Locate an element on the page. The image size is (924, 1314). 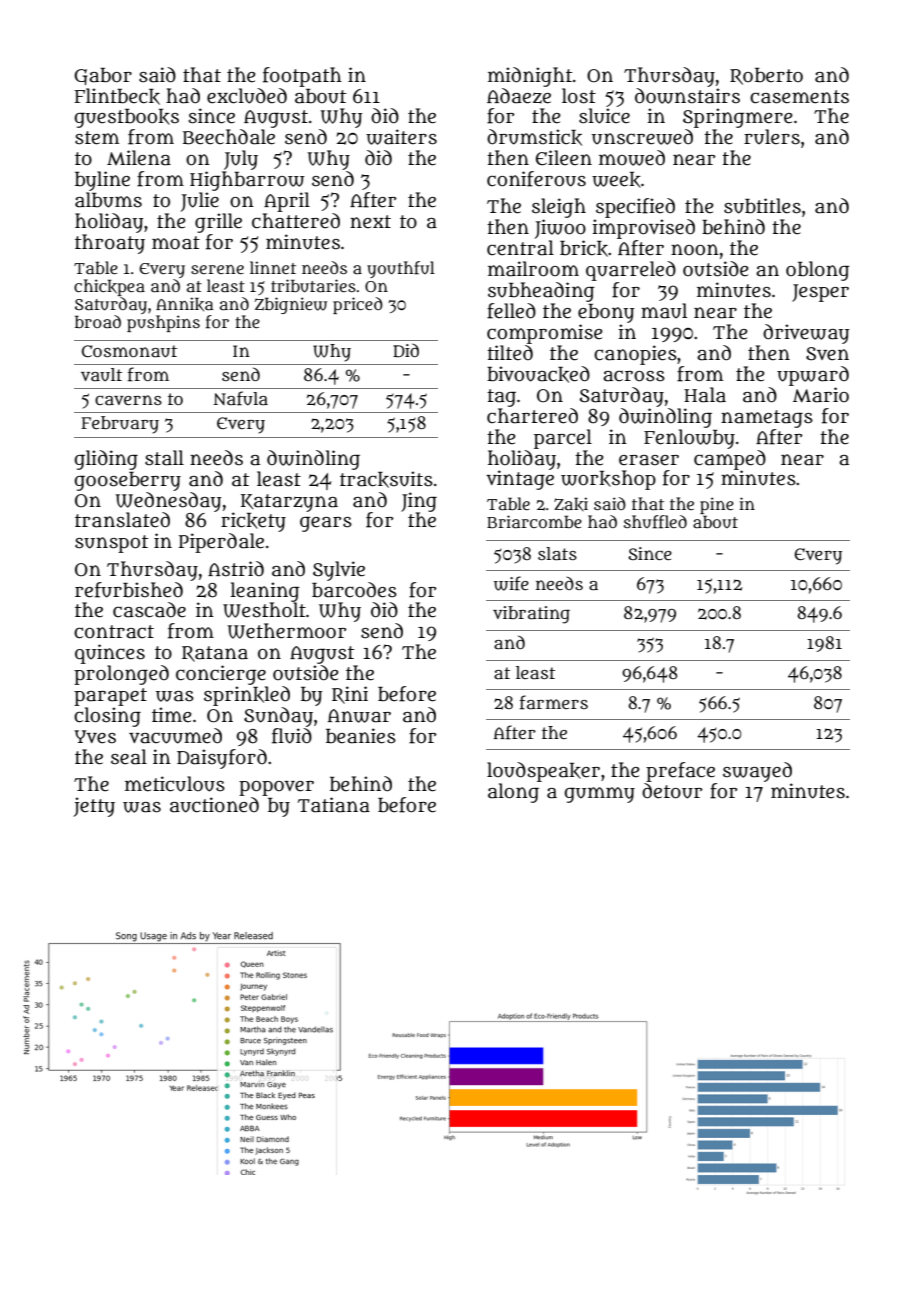
priced is located at coordinates (358, 305).
